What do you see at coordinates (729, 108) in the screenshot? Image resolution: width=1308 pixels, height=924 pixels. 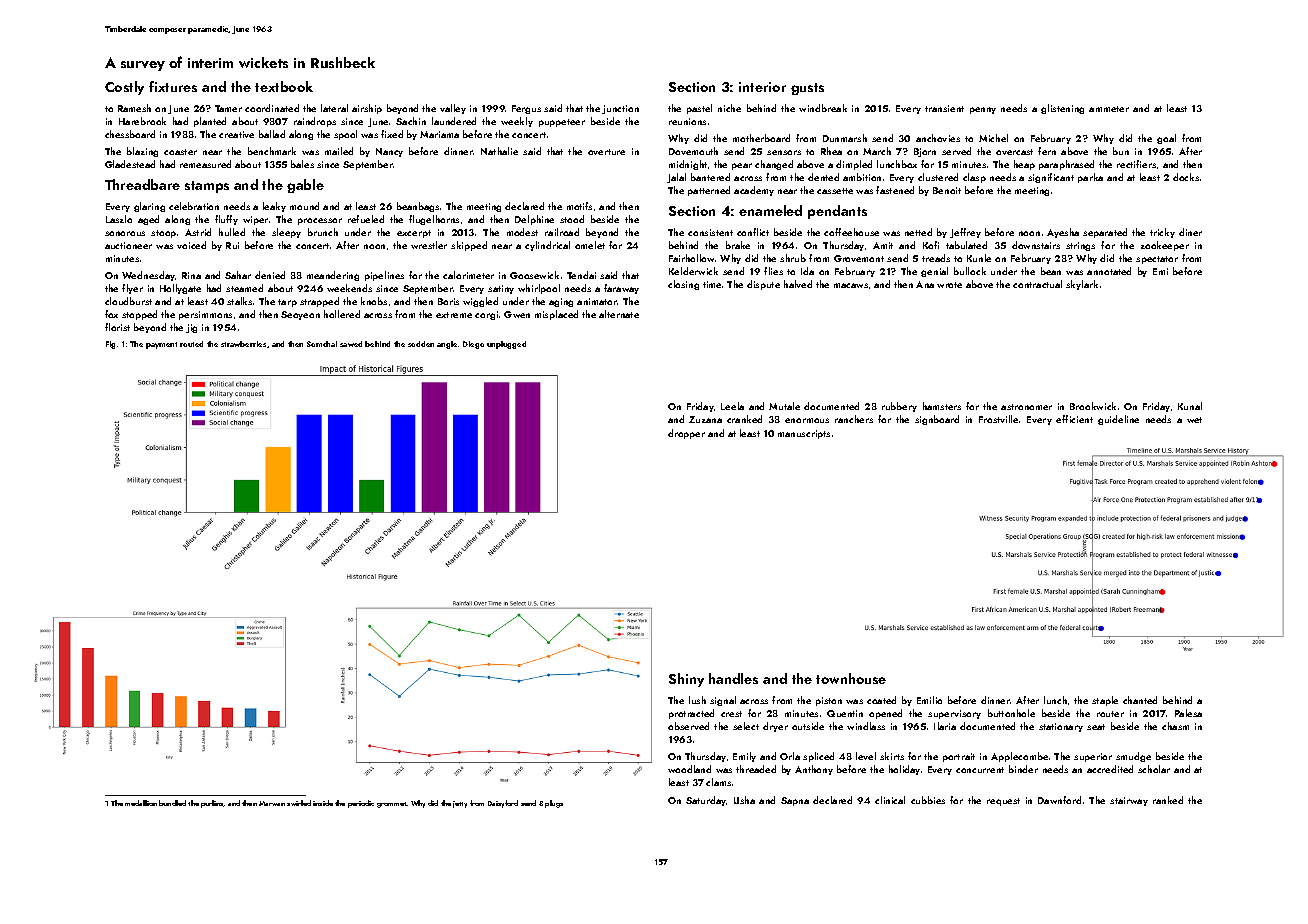 I see `niche` at bounding box center [729, 108].
